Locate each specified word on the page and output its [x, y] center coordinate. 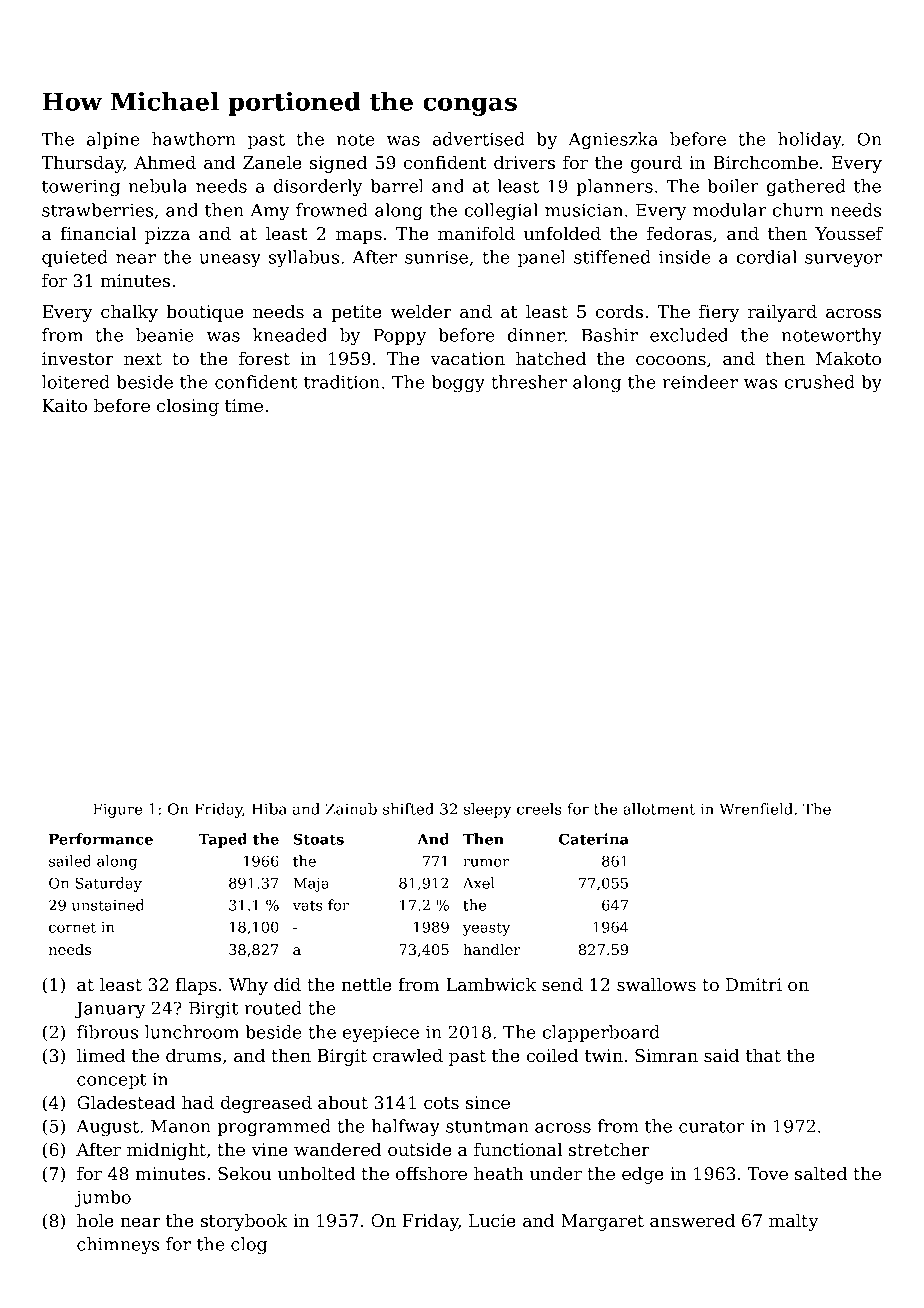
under [556, 1173]
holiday [810, 141]
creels [539, 809]
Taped [223, 840]
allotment [659, 809]
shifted [408, 809]
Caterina [594, 839]
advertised [479, 139]
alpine [113, 140]
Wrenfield [756, 809]
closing [188, 407]
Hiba [269, 809]
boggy [458, 384]
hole [95, 1220]
